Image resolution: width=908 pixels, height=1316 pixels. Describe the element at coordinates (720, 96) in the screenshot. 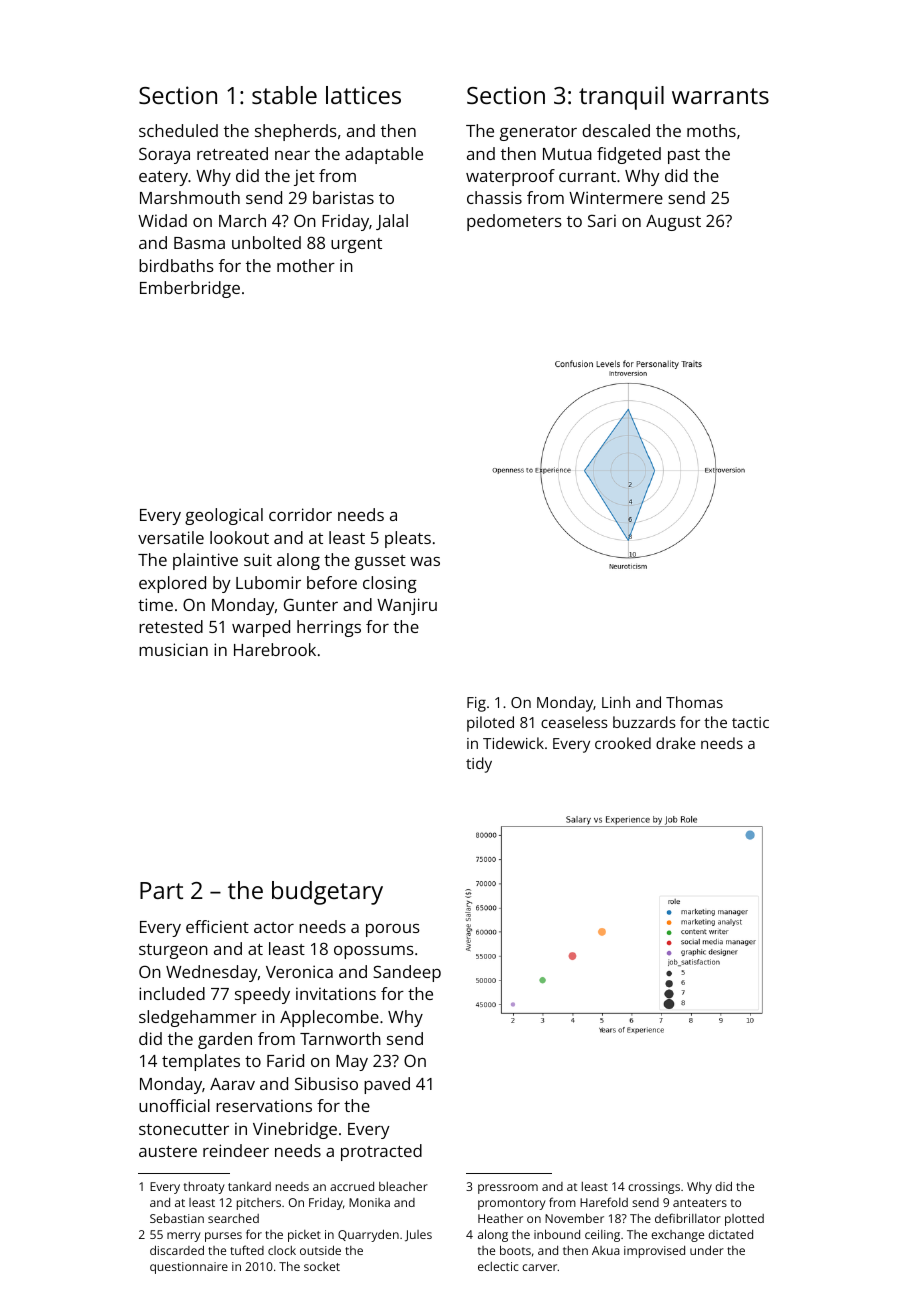

I see `warrants` at that location.
